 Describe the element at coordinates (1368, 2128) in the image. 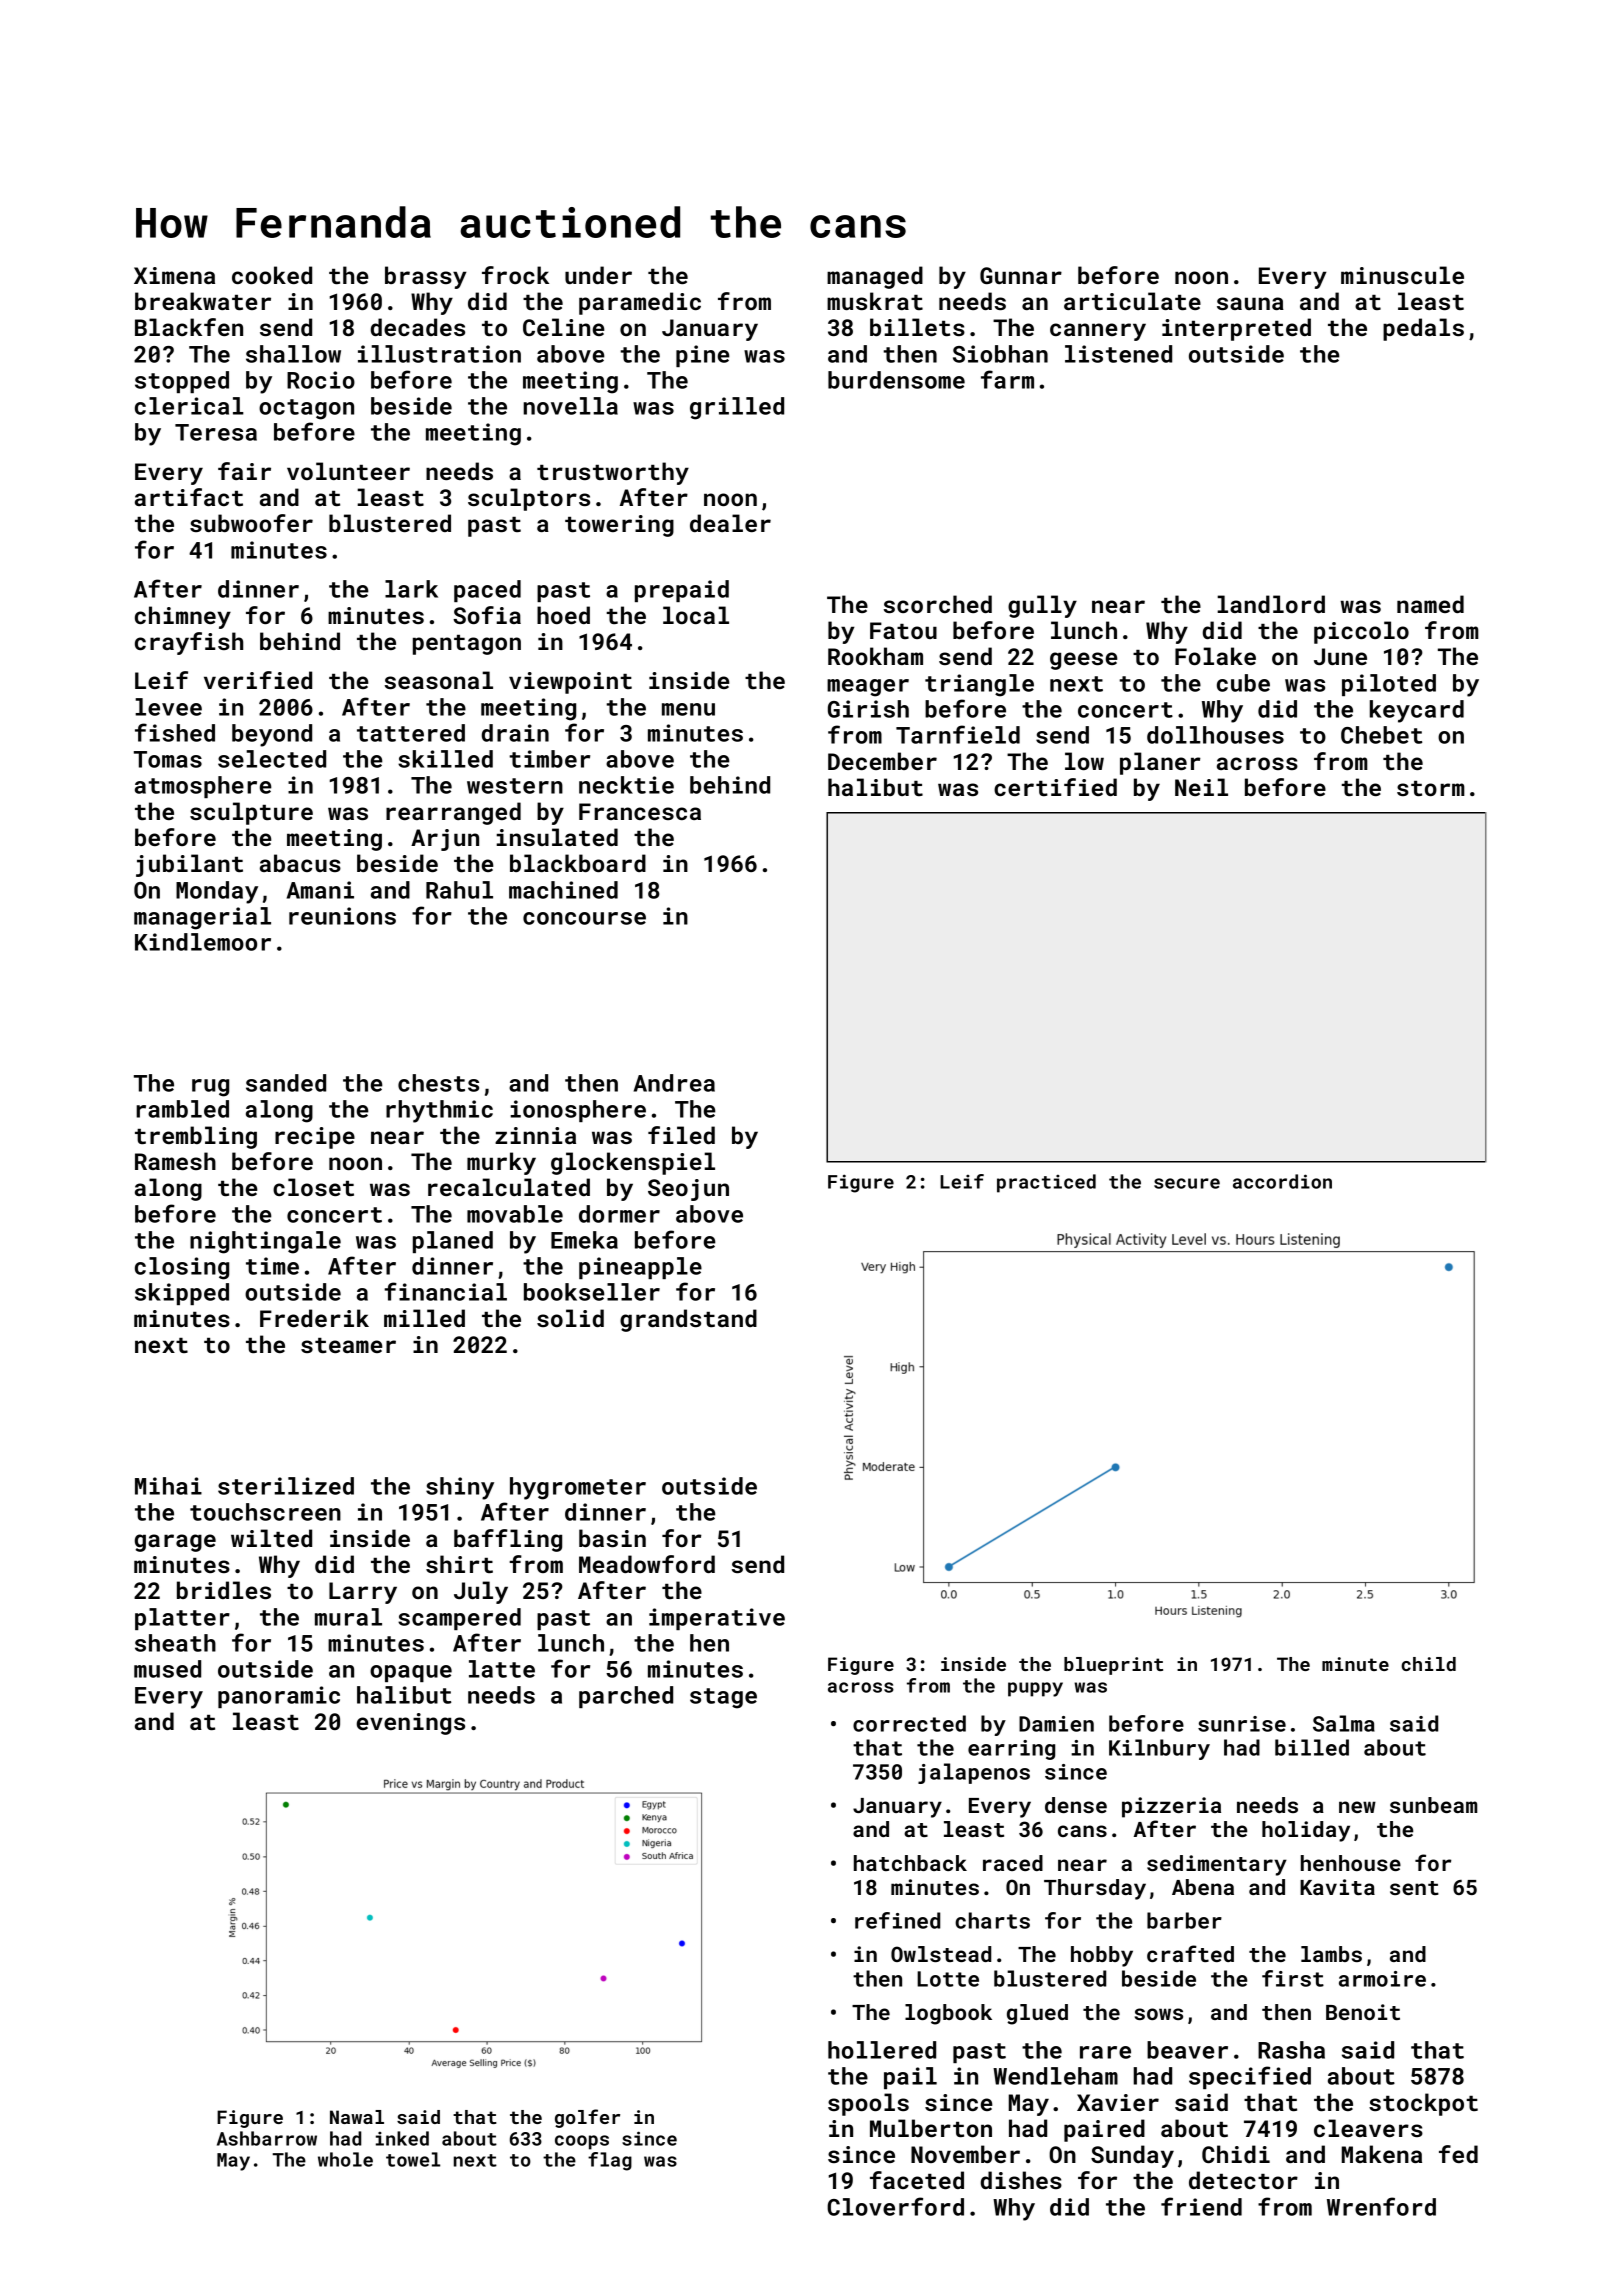

I see `cleavers` at that location.
